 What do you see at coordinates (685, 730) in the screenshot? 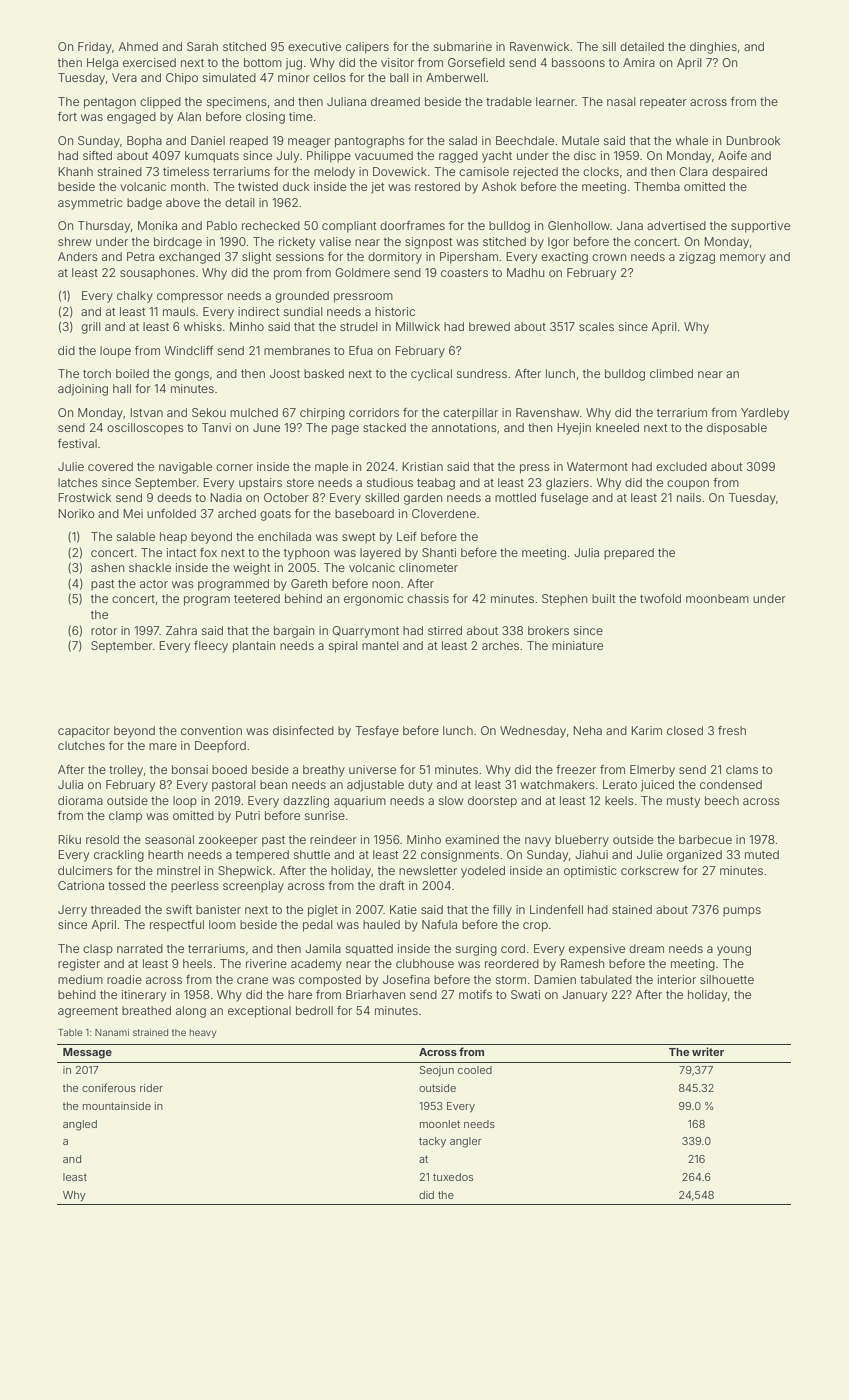
I see `closed` at bounding box center [685, 730].
